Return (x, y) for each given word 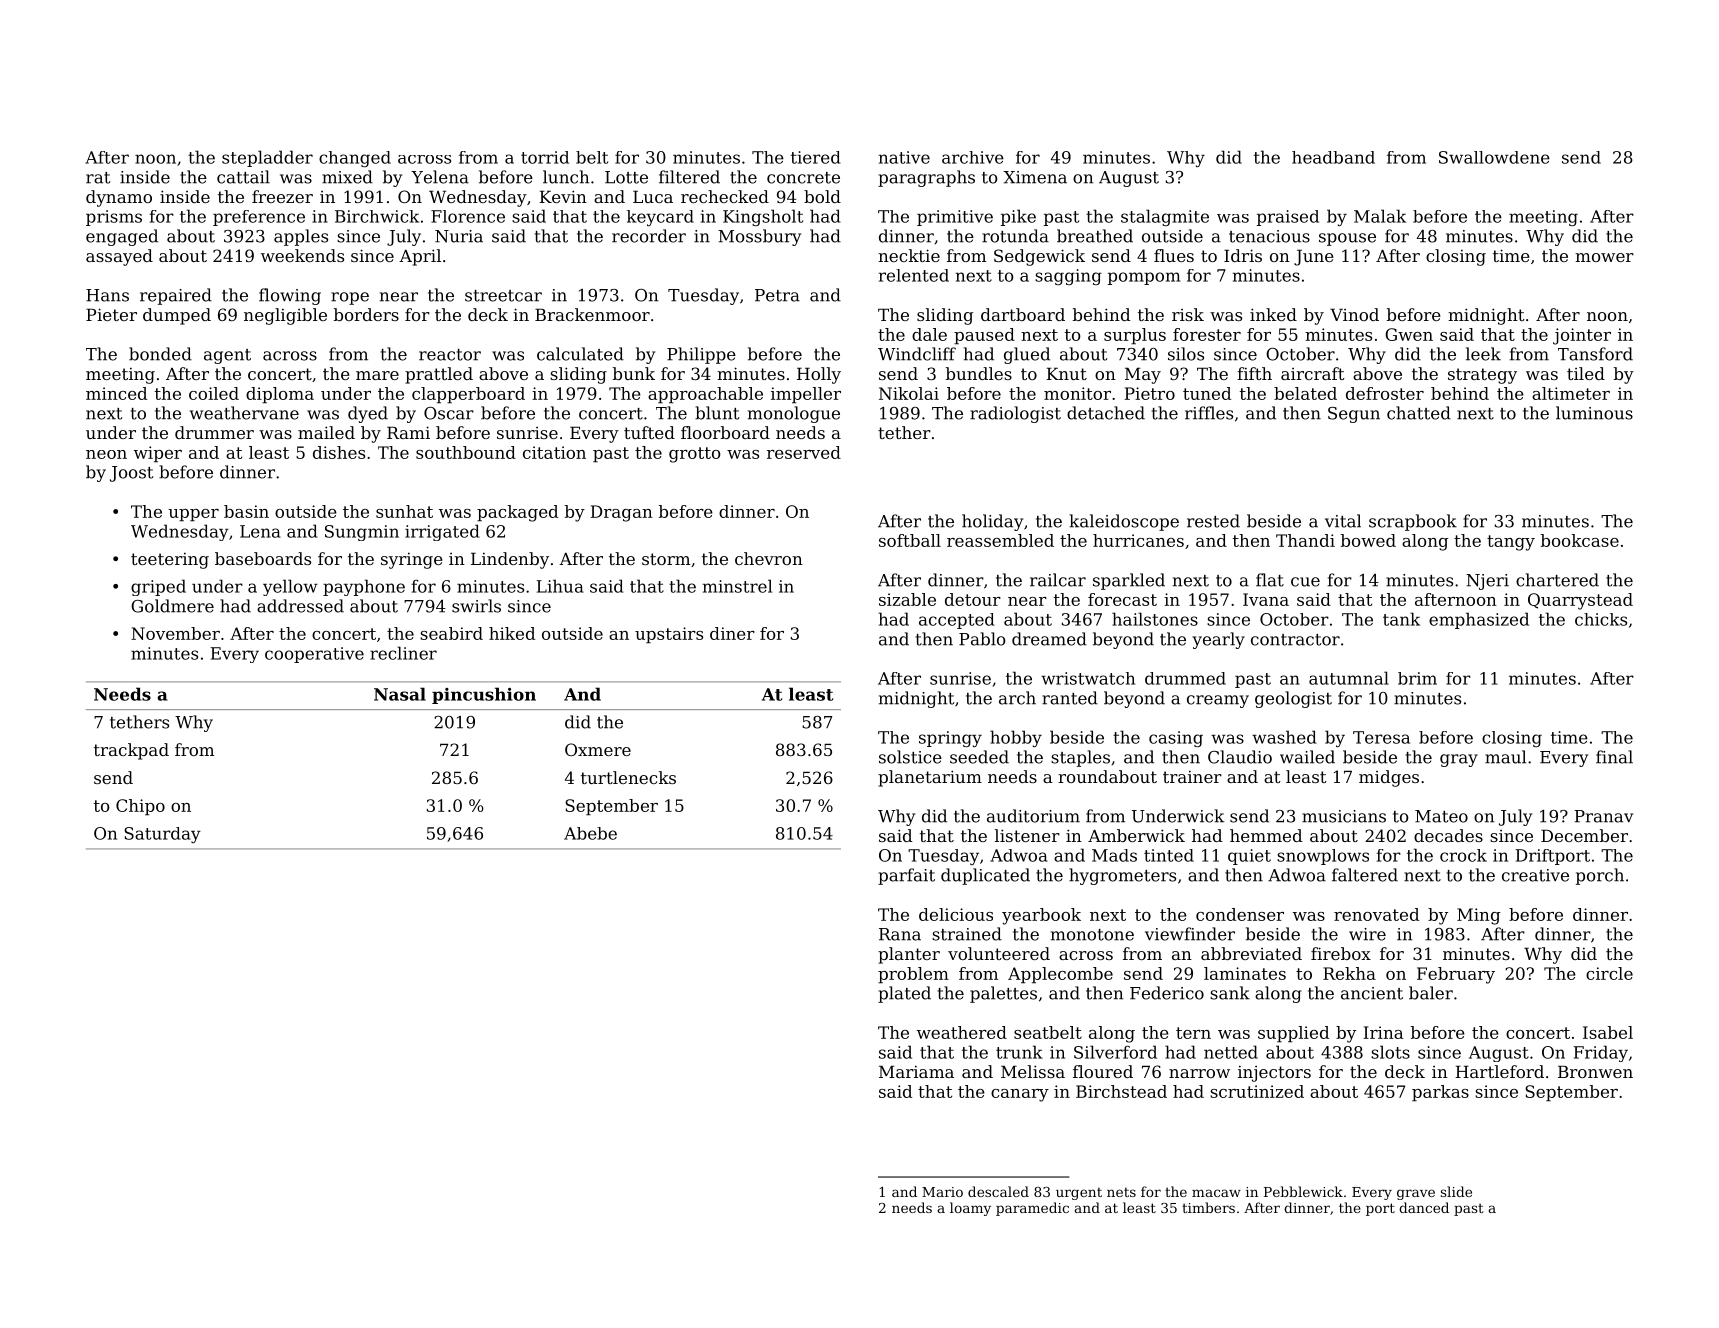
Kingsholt (763, 217)
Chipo (140, 807)
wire (1367, 934)
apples (301, 237)
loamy (970, 1209)
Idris (1243, 255)
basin (246, 511)
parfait (906, 876)
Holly (819, 375)
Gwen (1409, 334)
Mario (942, 1192)
